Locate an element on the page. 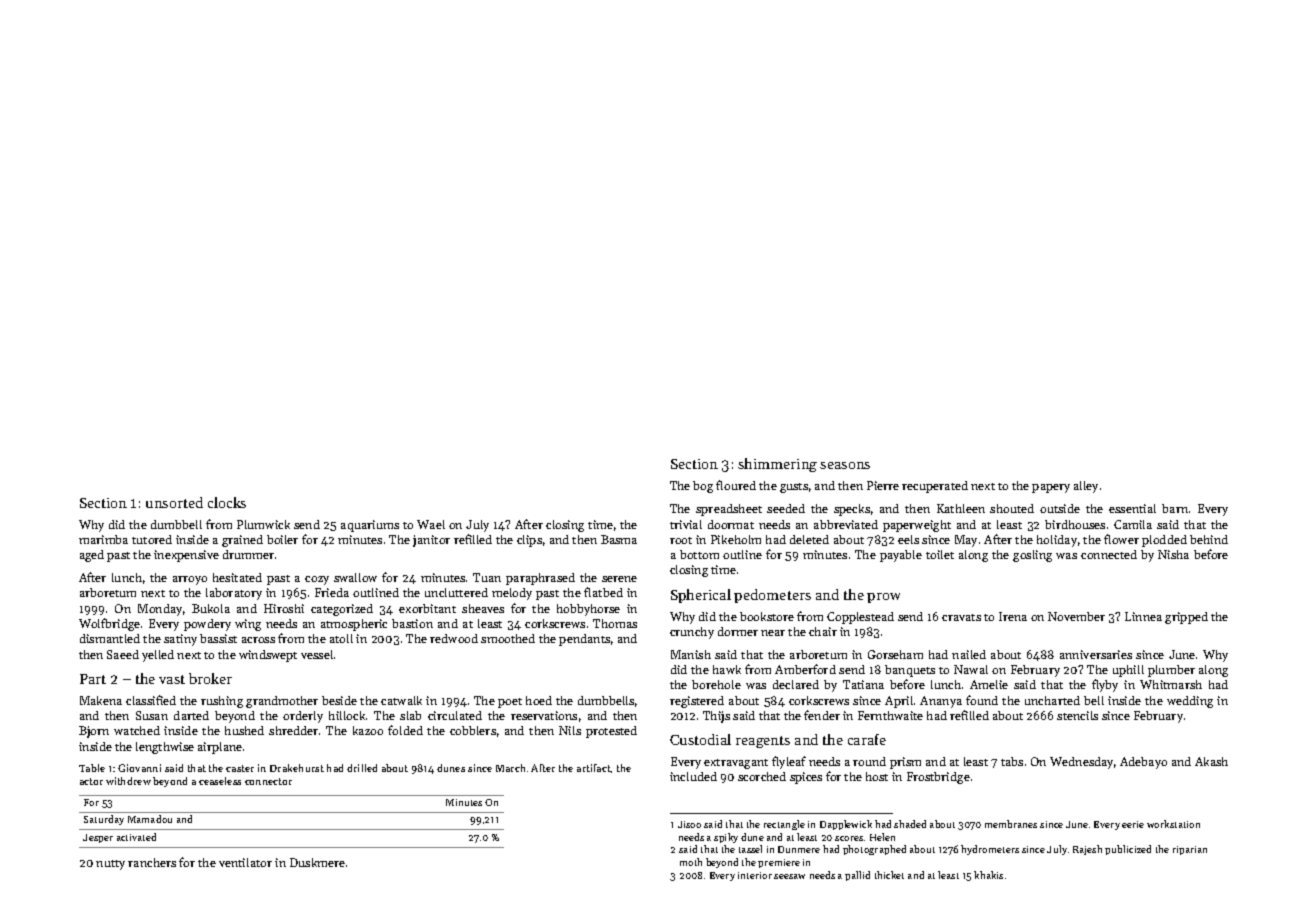 This image has width=1308, height=924. interior is located at coordinates (755, 875).
